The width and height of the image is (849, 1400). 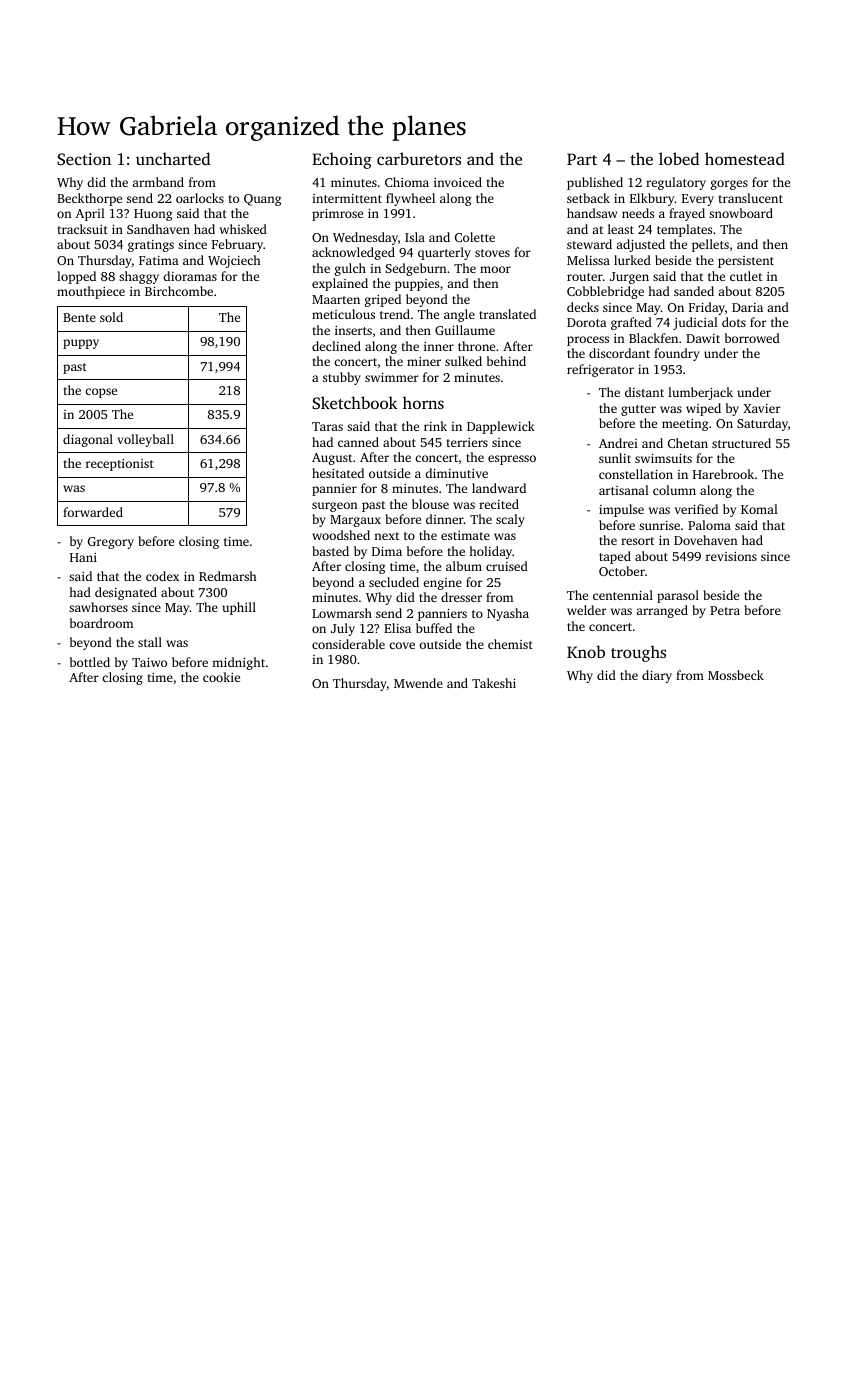 What do you see at coordinates (101, 393) in the image?
I see `copse` at bounding box center [101, 393].
